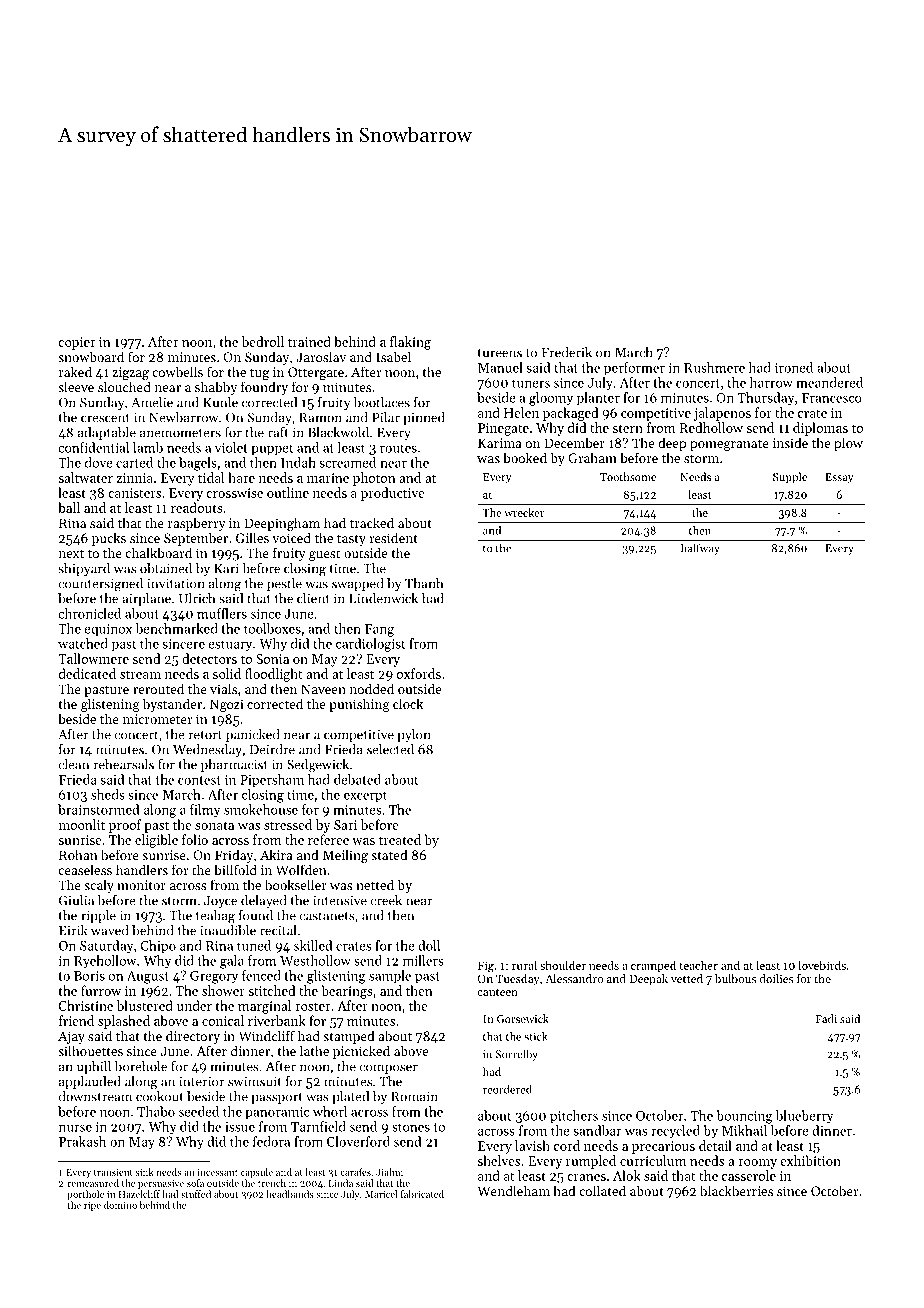 The image size is (924, 1308). Describe the element at coordinates (156, 1111) in the image. I see `Thabo` at that location.
